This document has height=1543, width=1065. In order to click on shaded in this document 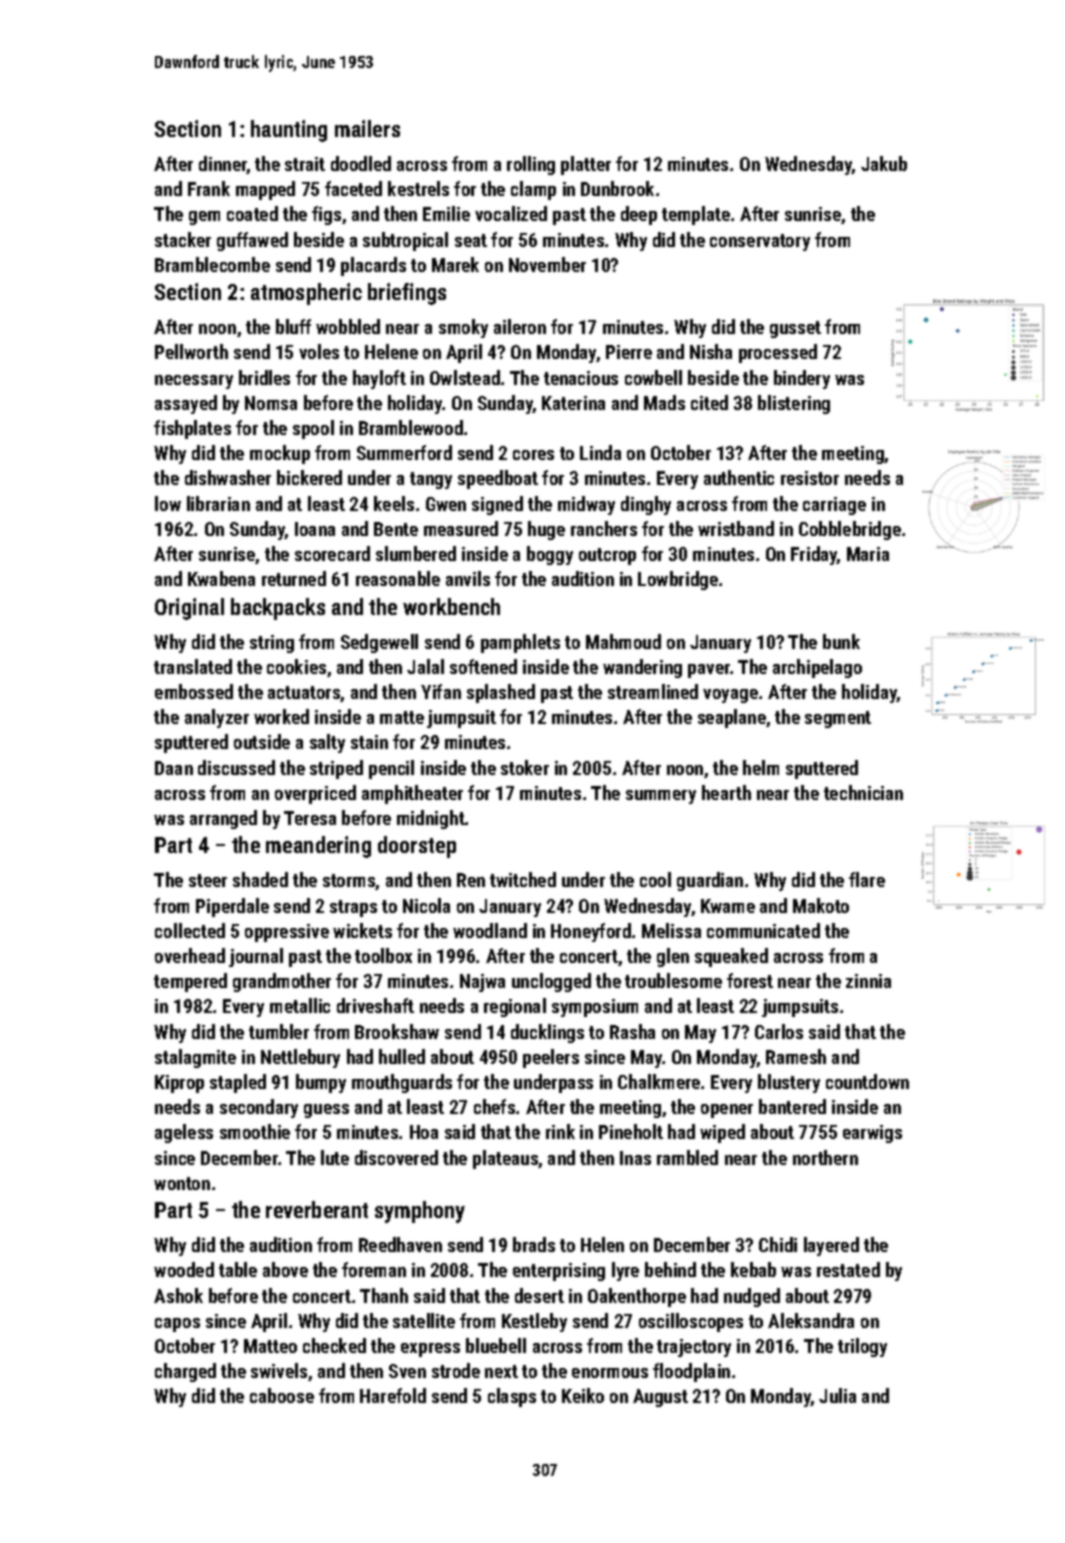, I will do `click(260, 879)`.
